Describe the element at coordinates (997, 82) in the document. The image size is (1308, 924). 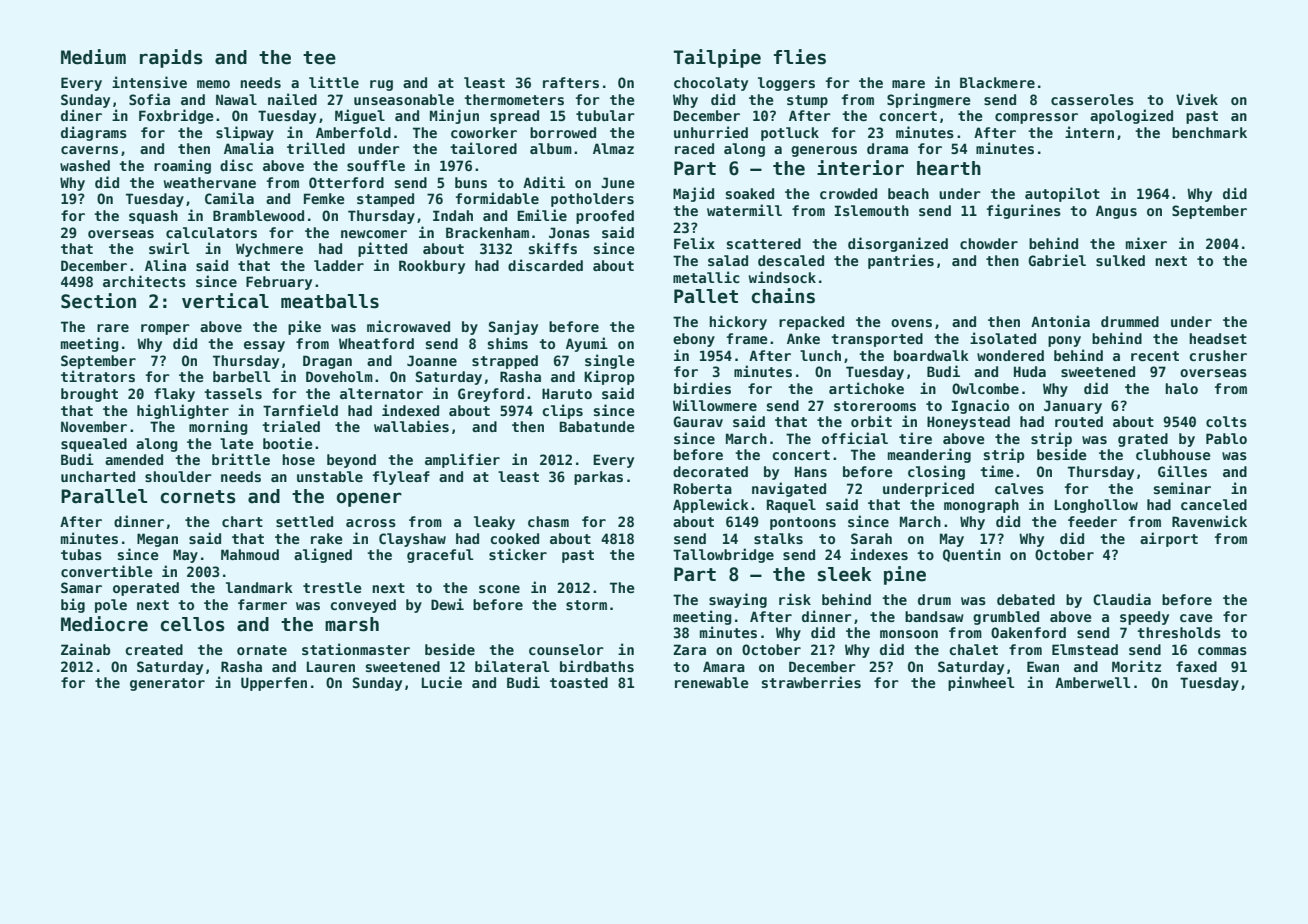
I see `Blackmere` at that location.
